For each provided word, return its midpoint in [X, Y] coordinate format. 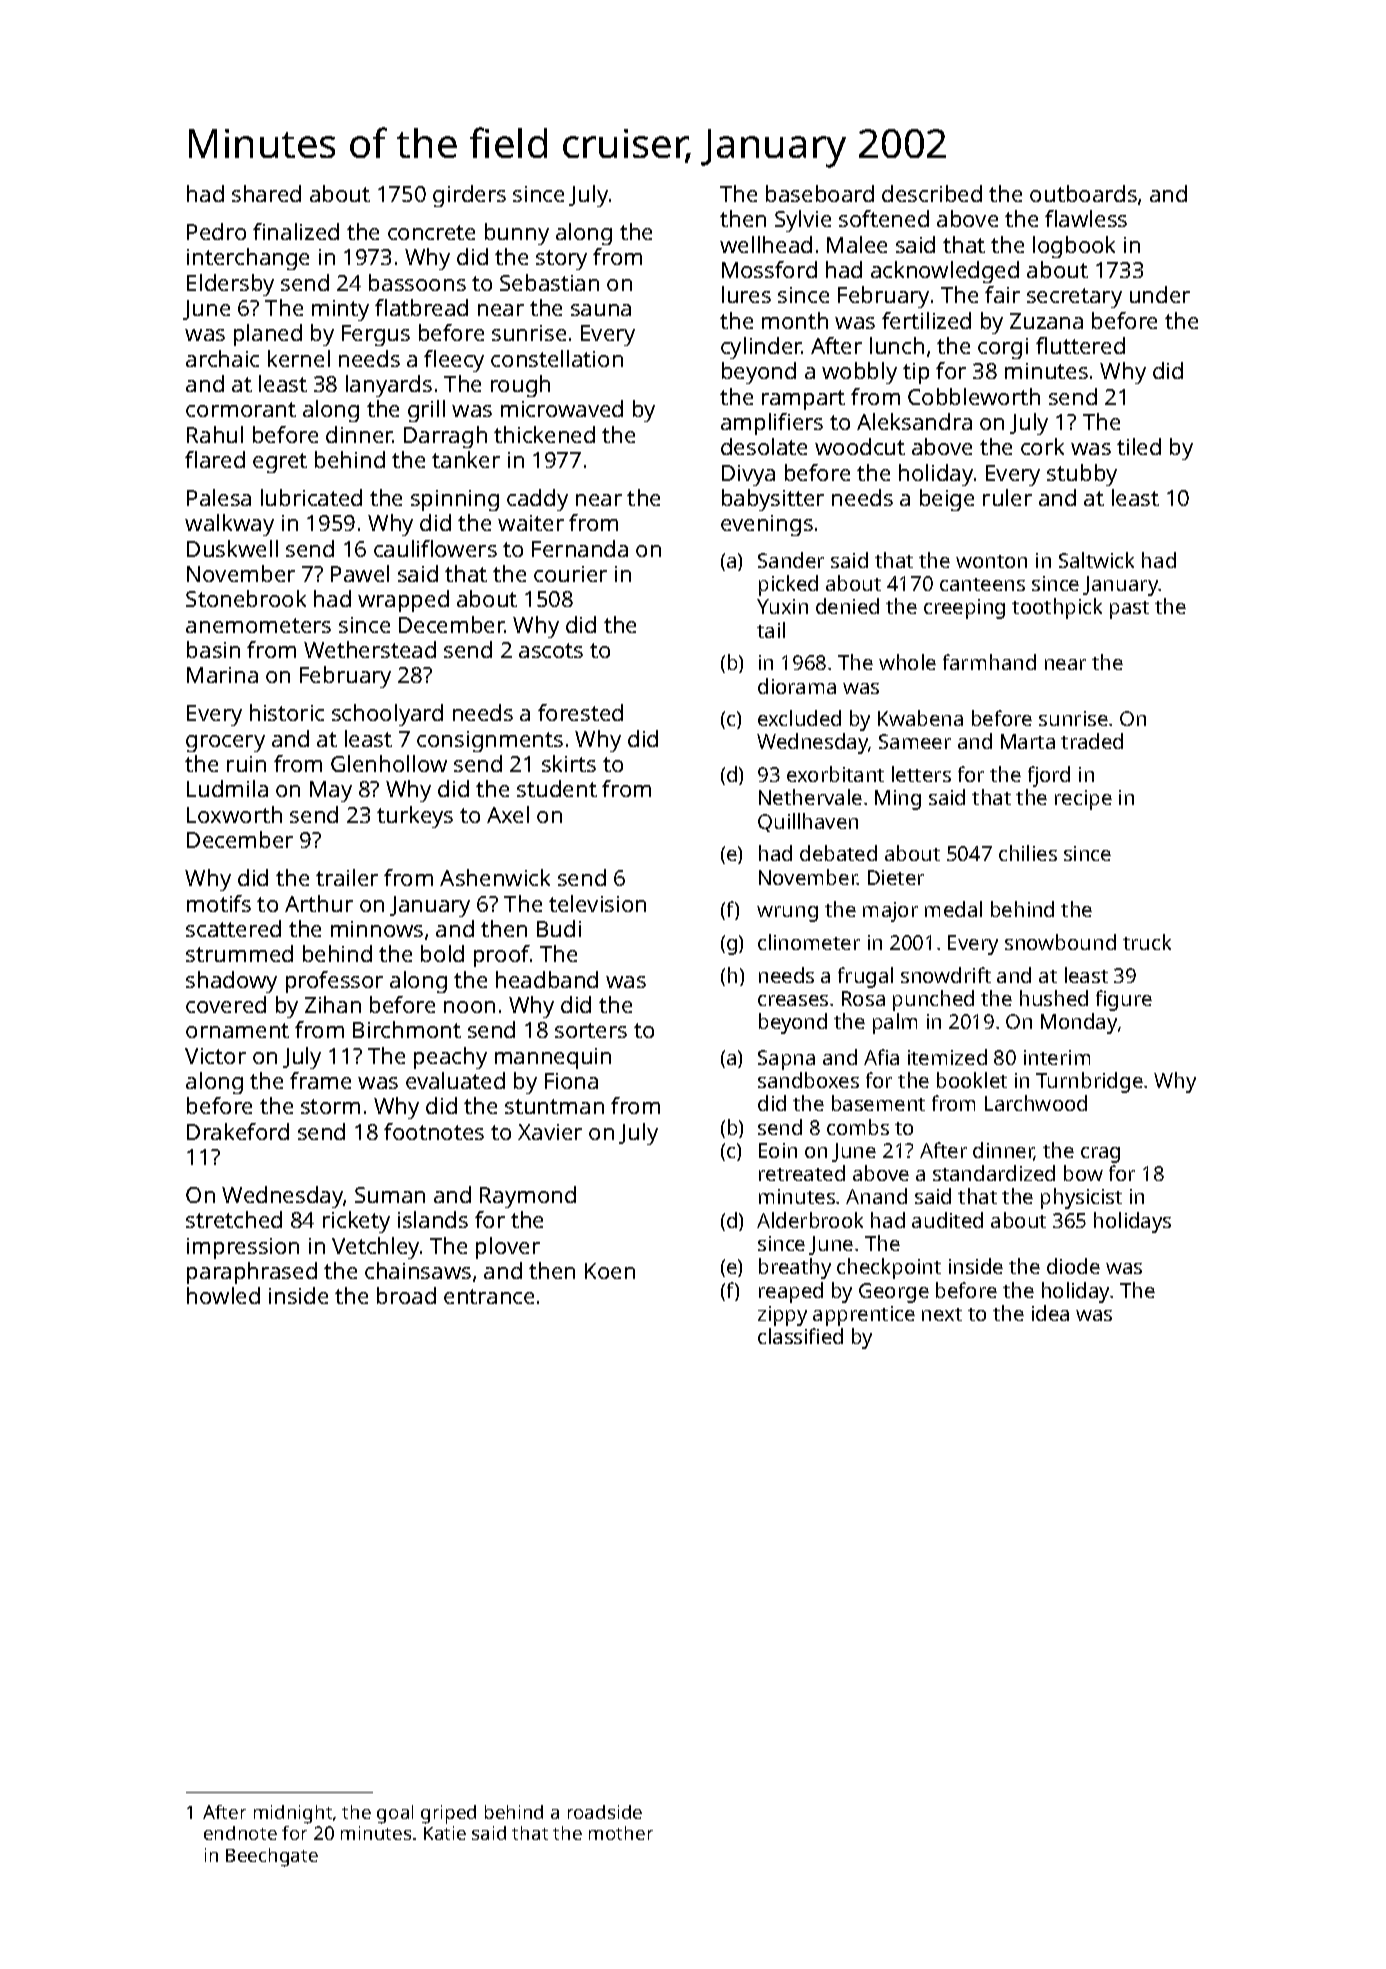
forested [580, 712]
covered [226, 1004]
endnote [240, 1833]
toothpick [1057, 608]
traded [1092, 741]
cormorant [241, 409]
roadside [605, 1812]
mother [621, 1833]
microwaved [562, 408]
